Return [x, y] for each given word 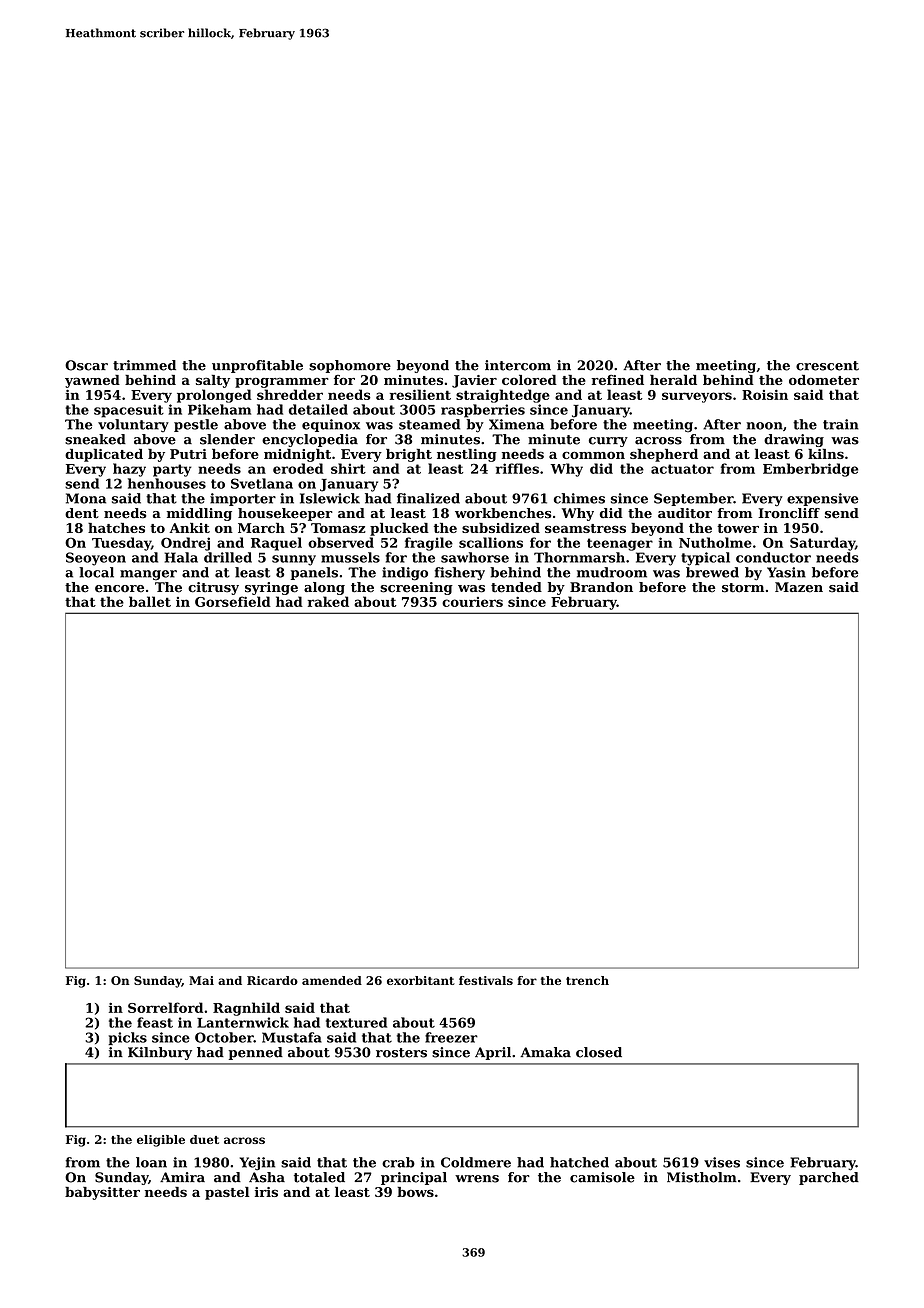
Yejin [257, 1163]
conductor [773, 557]
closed [599, 1052]
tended [516, 587]
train [841, 424]
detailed [318, 409]
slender [227, 439]
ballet [150, 601]
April [493, 1053]
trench [587, 980]
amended [332, 980]
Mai [201, 980]
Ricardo [272, 980]
